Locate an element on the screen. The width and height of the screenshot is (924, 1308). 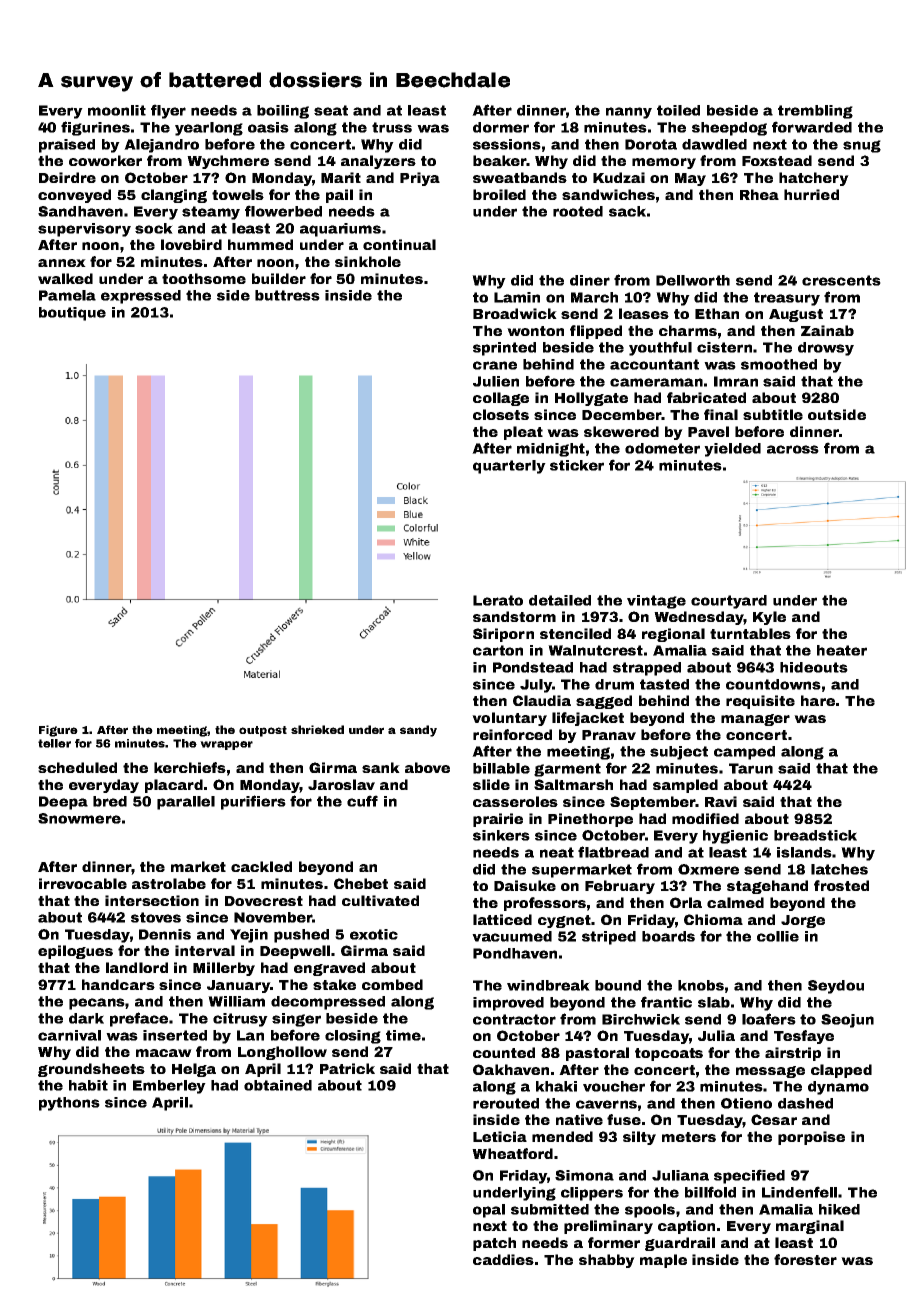
yielded is located at coordinates (732, 450).
